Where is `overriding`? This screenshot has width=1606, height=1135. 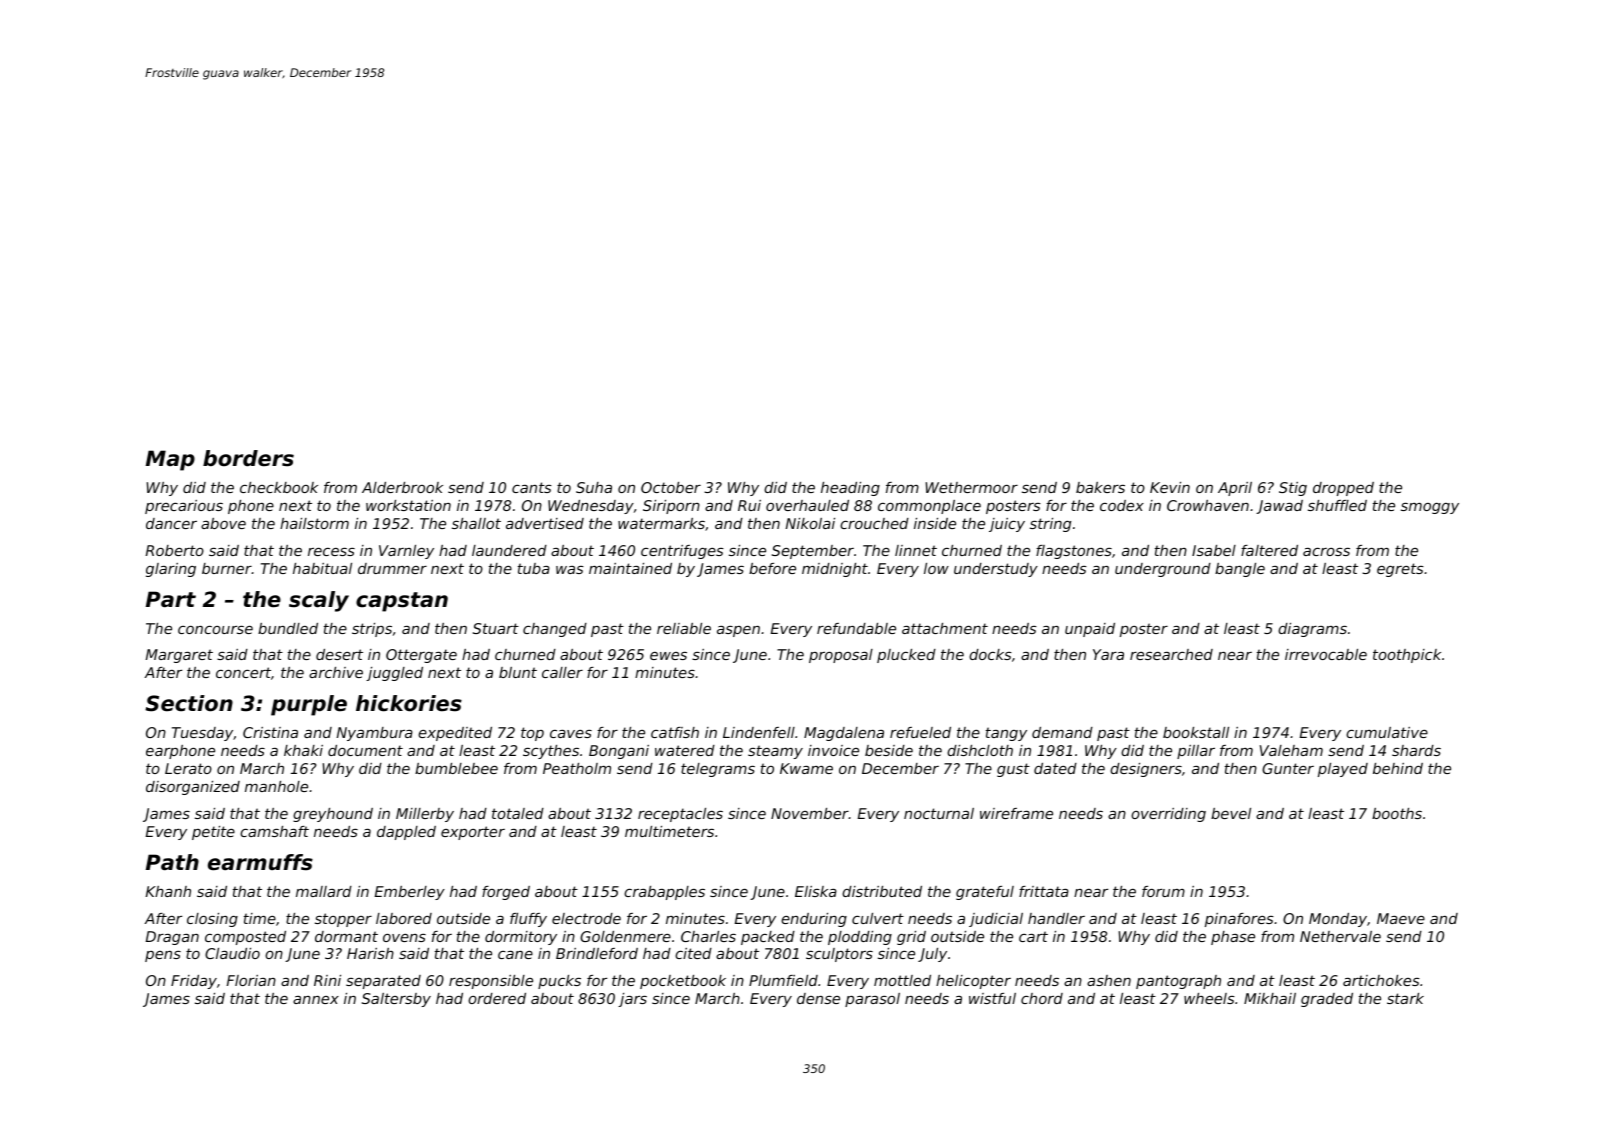 overriding is located at coordinates (1168, 815).
